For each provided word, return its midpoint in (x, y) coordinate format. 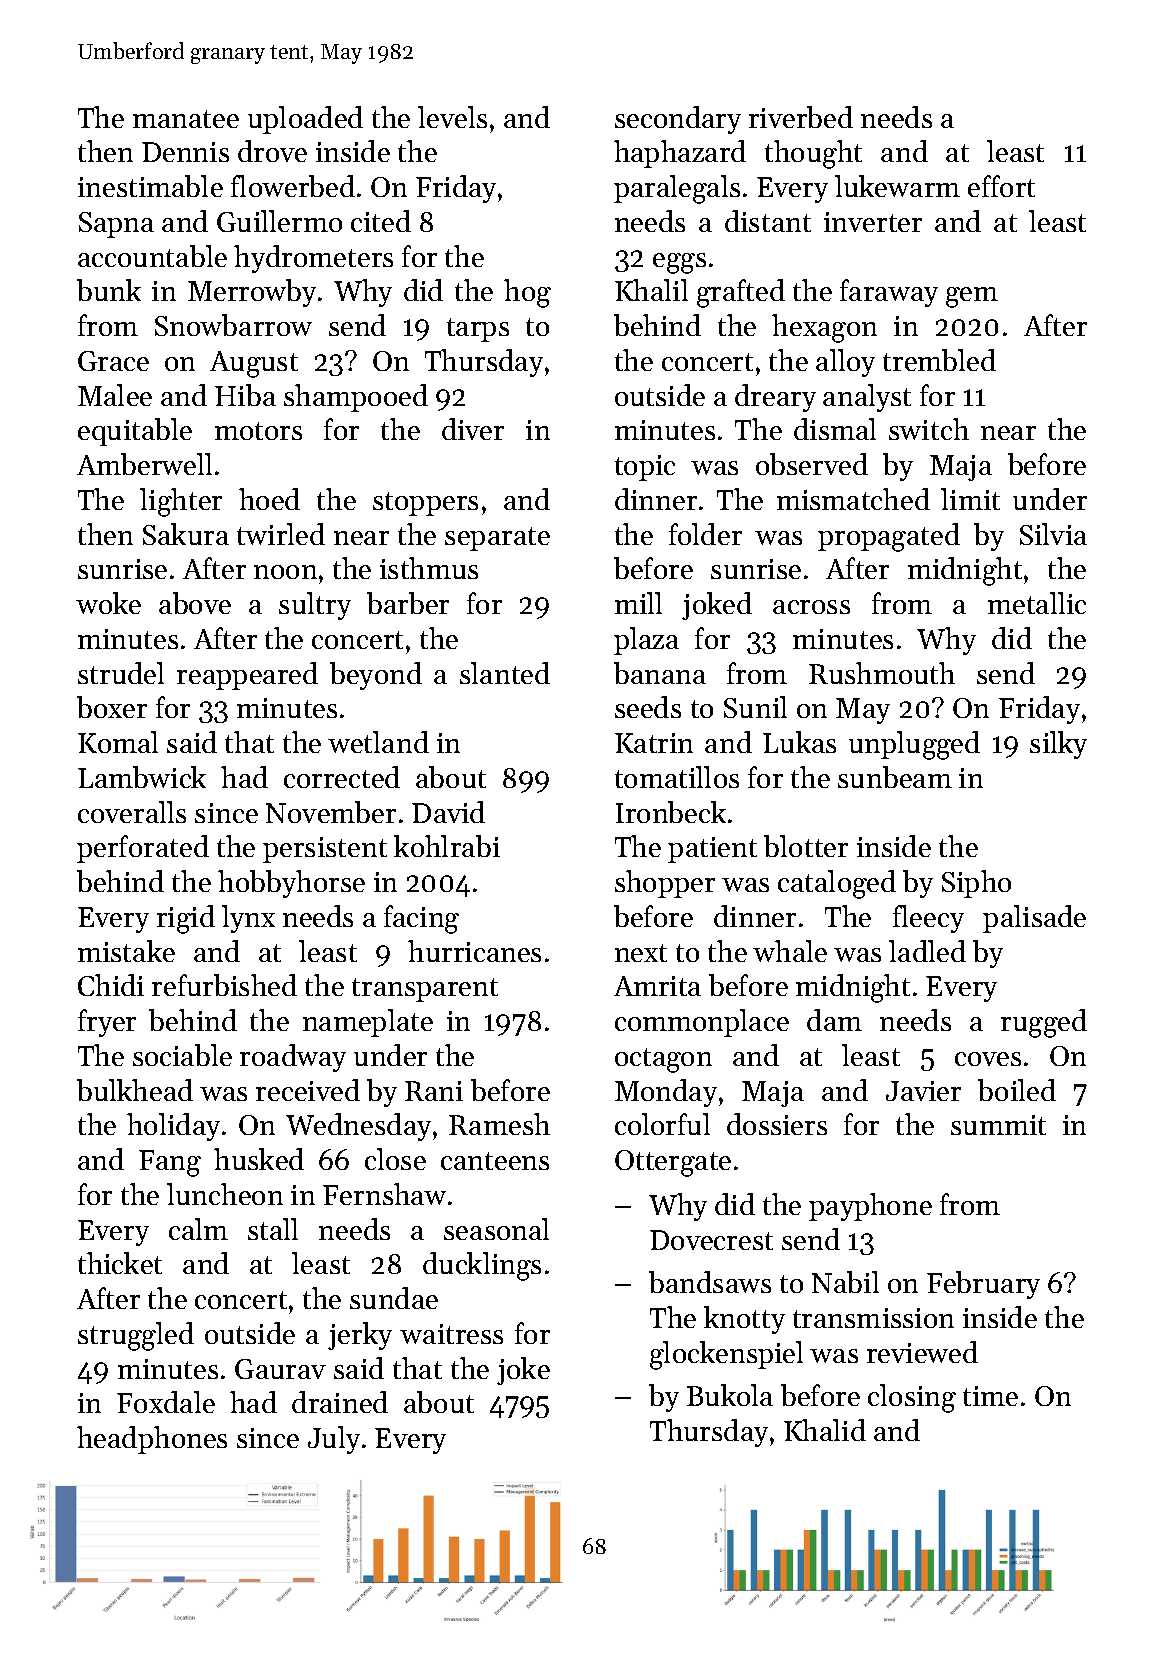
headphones (152, 1440)
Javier (923, 1091)
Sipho (976, 884)
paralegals (677, 189)
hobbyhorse (291, 884)
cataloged (837, 884)
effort (1001, 186)
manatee (186, 119)
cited (381, 221)
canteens (495, 1161)
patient (712, 850)
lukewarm (897, 186)
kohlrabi (447, 846)
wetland (378, 742)
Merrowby (252, 293)
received (308, 1090)
